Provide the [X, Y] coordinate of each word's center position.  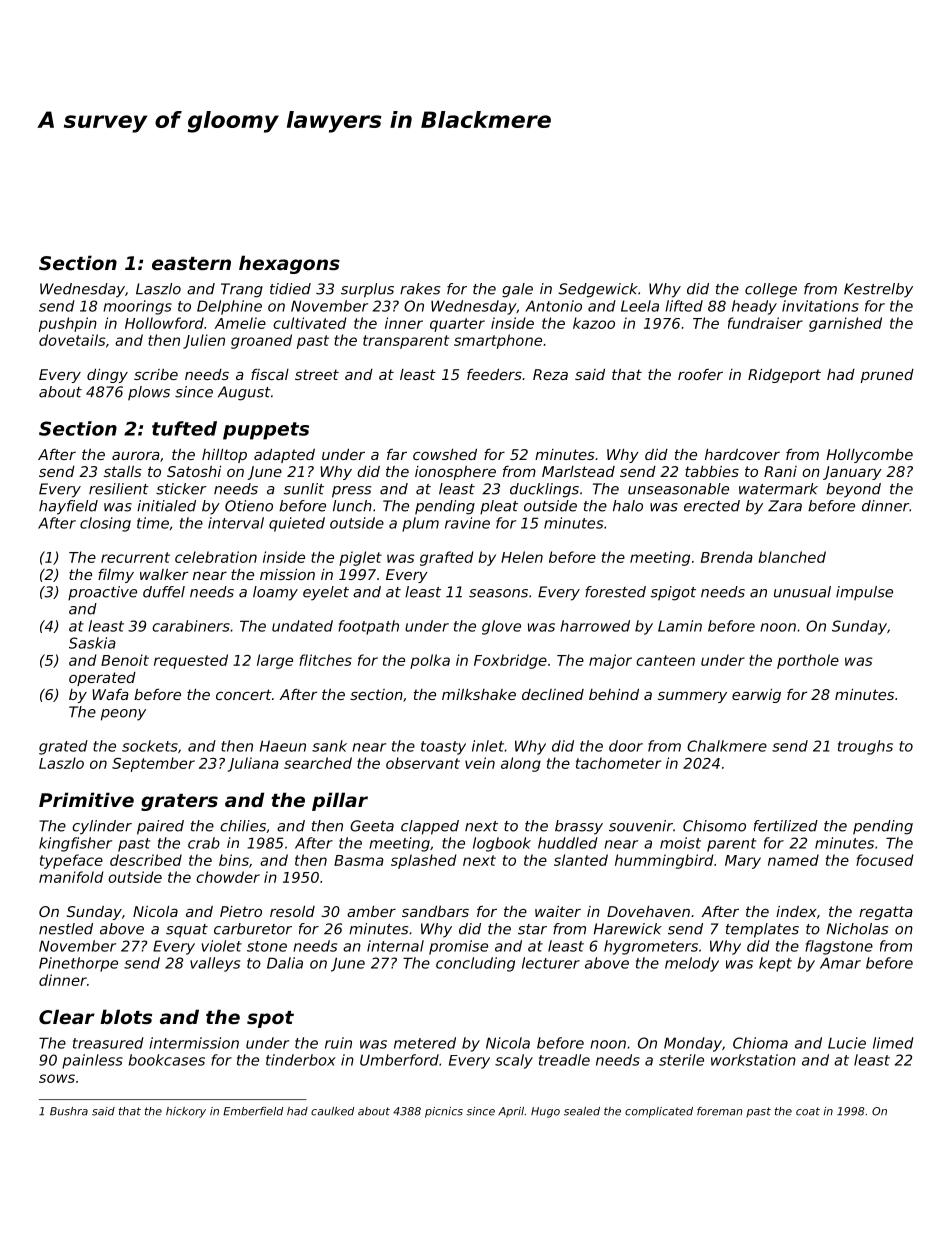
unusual [802, 592]
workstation [753, 1060]
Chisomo [714, 826]
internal [395, 946]
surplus [367, 290]
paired [160, 827]
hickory [186, 1112]
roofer [700, 374]
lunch [352, 506]
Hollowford [164, 323]
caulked [332, 1111]
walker [164, 574]
